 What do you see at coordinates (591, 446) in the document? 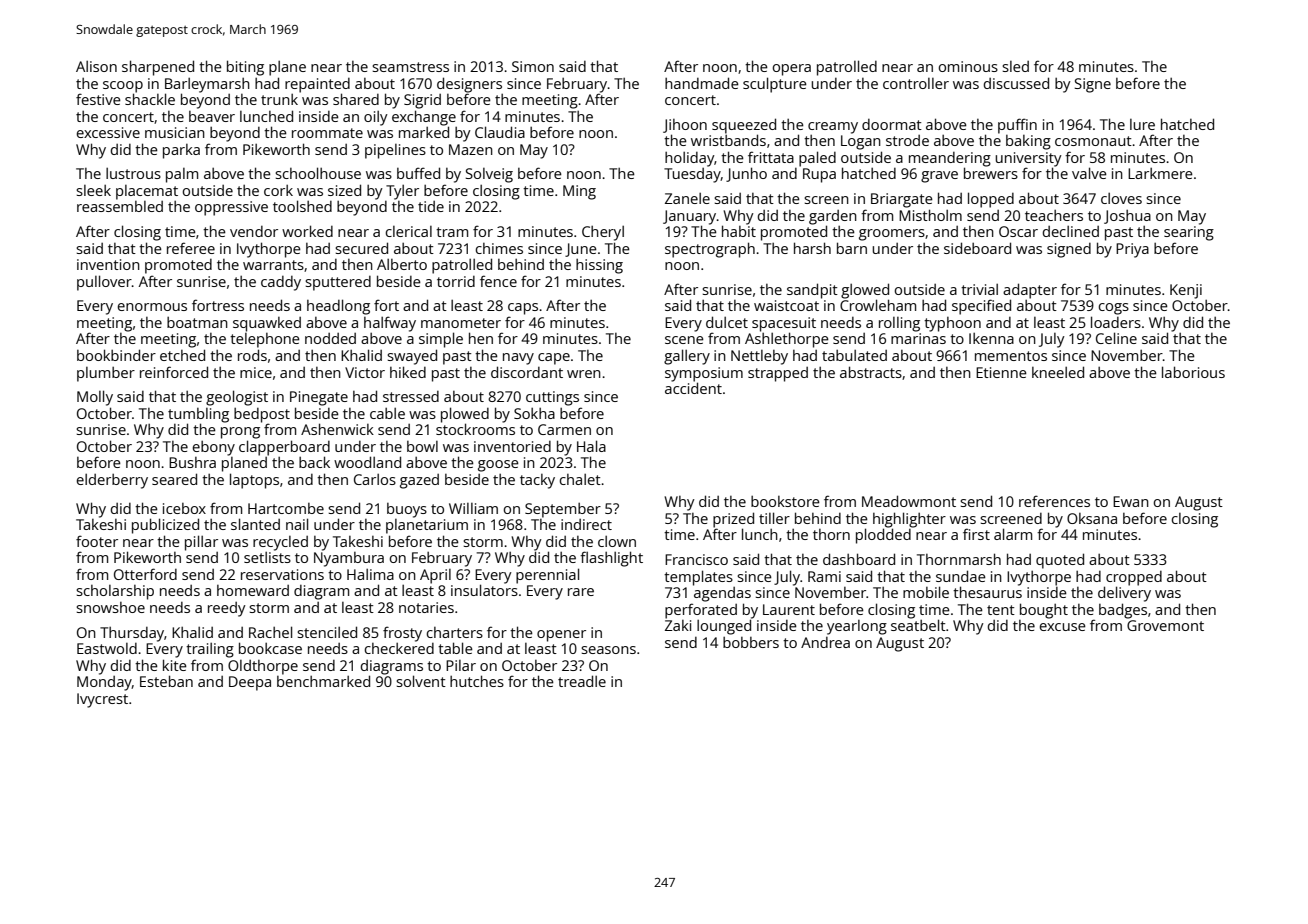
I see `Hala` at bounding box center [591, 446].
